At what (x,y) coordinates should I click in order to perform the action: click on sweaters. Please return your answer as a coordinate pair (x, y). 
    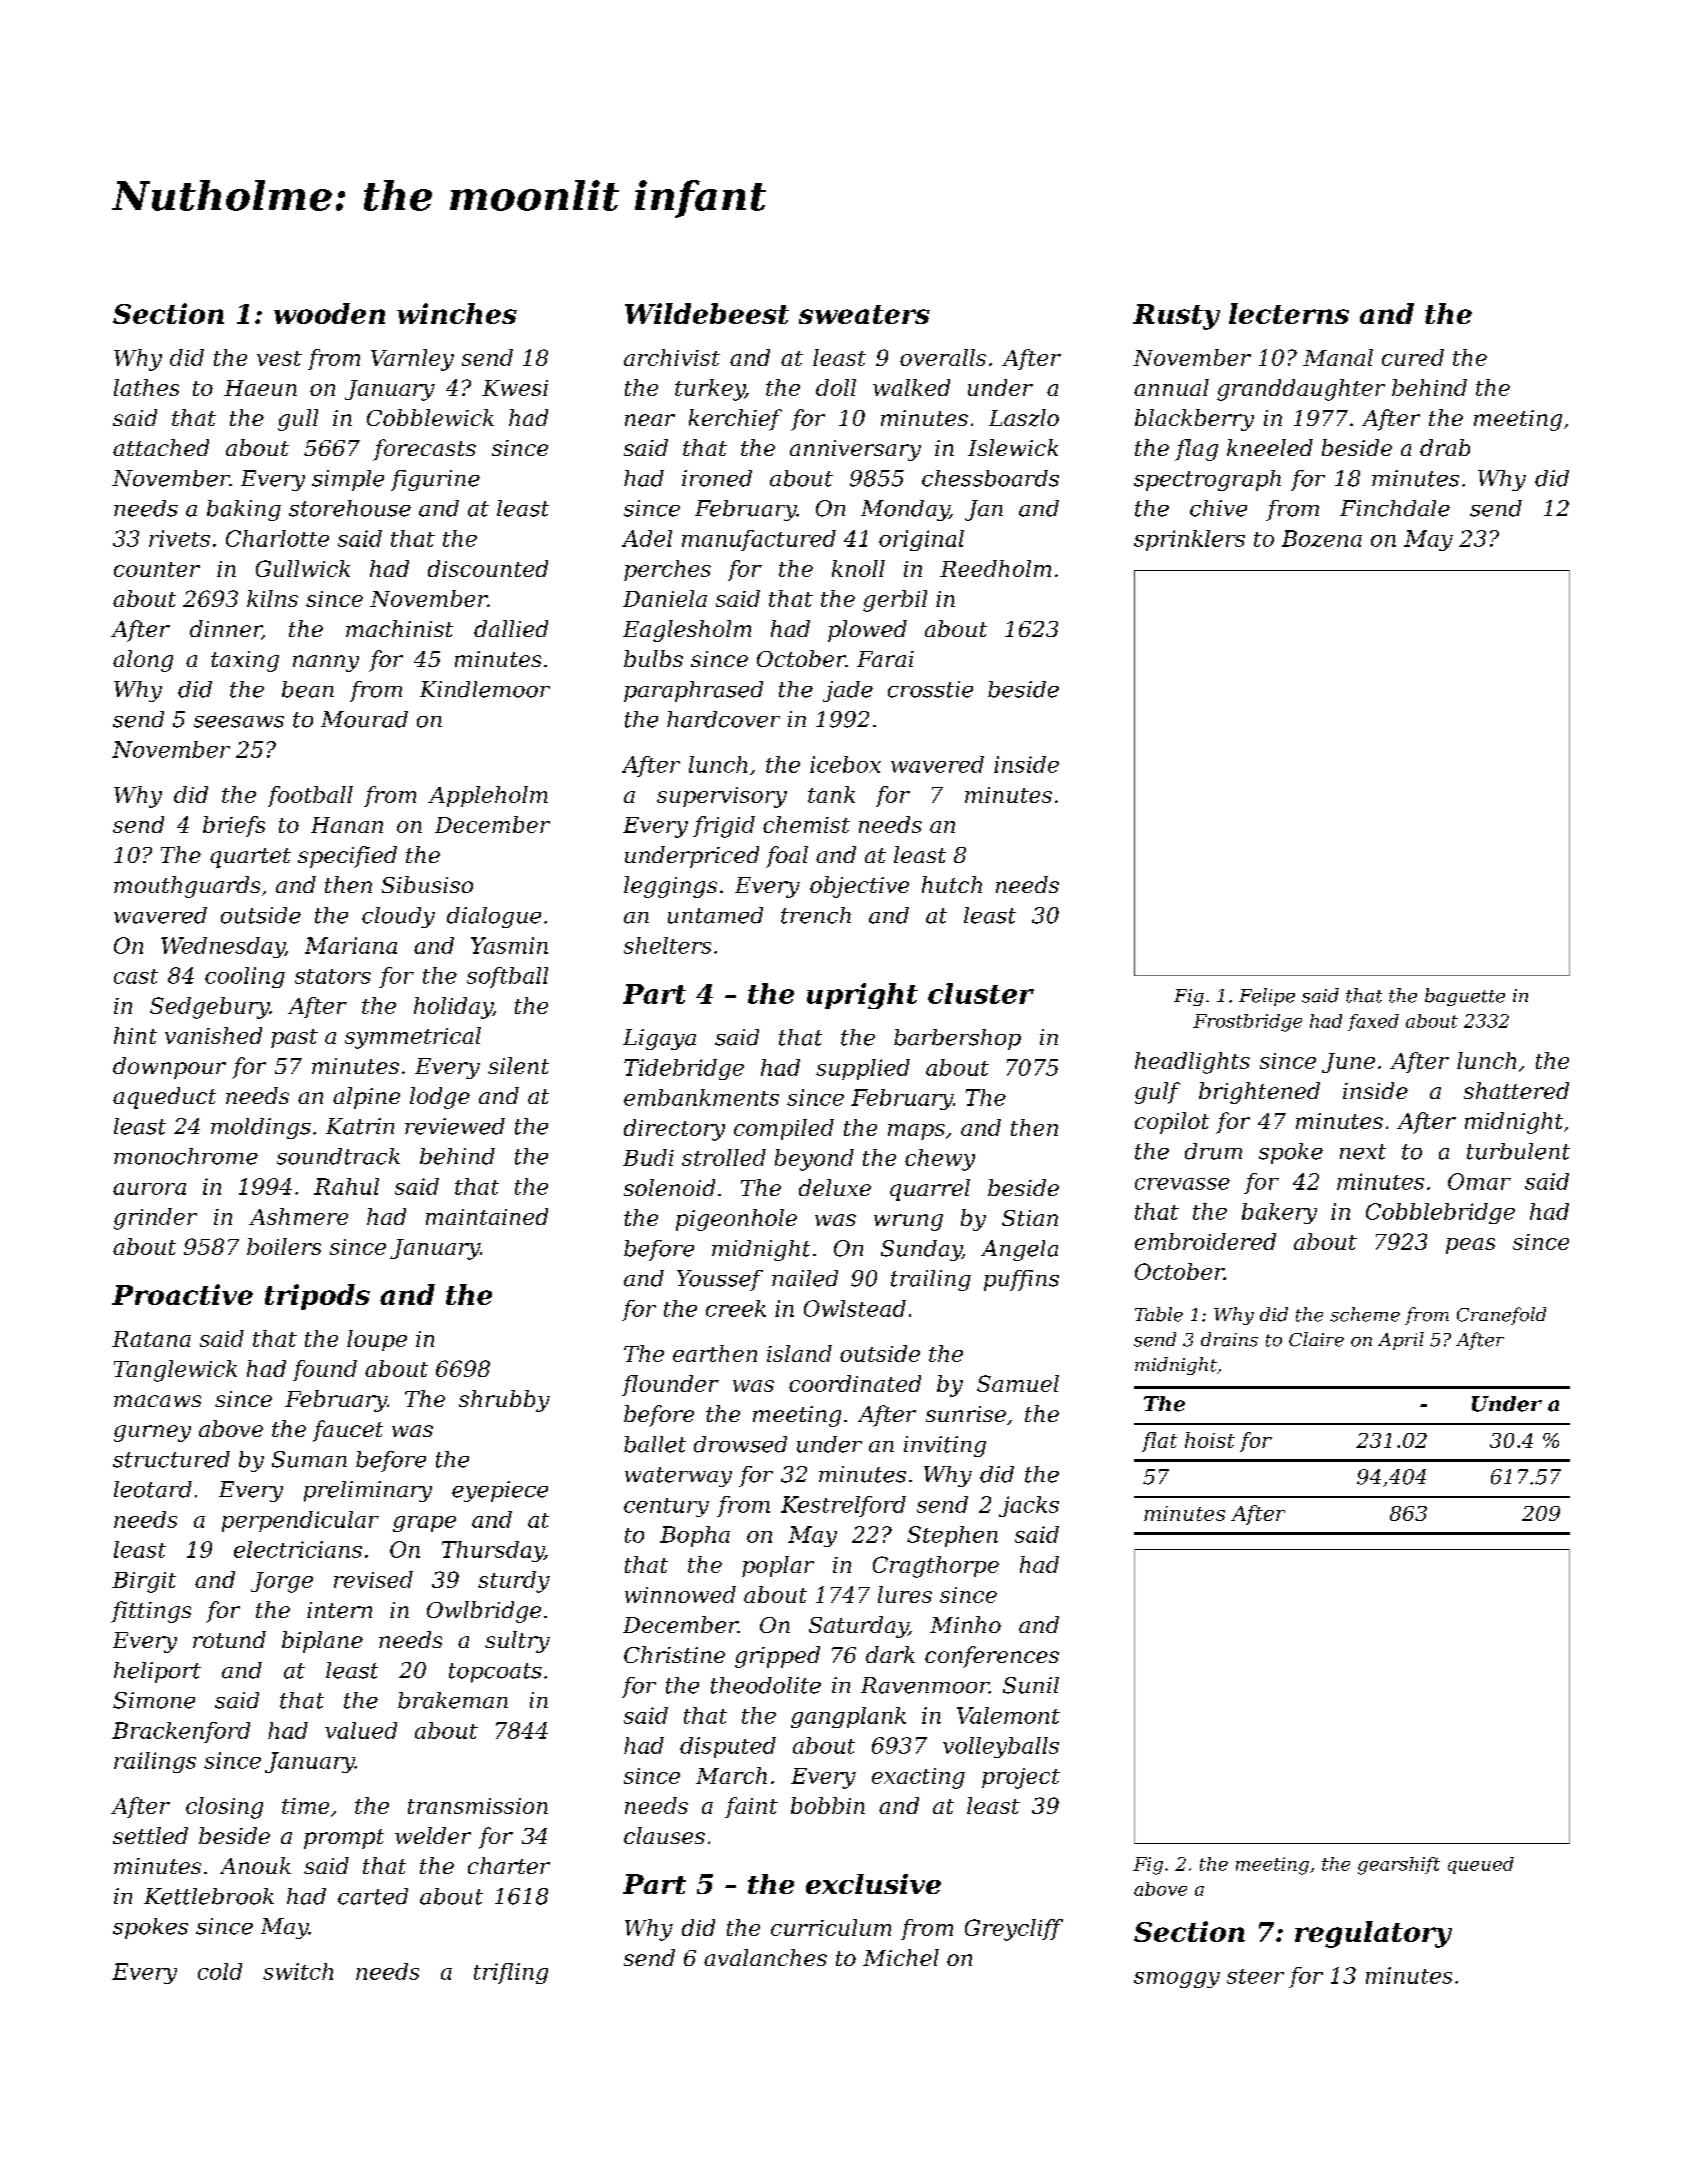
    Looking at the image, I should click on (864, 314).
